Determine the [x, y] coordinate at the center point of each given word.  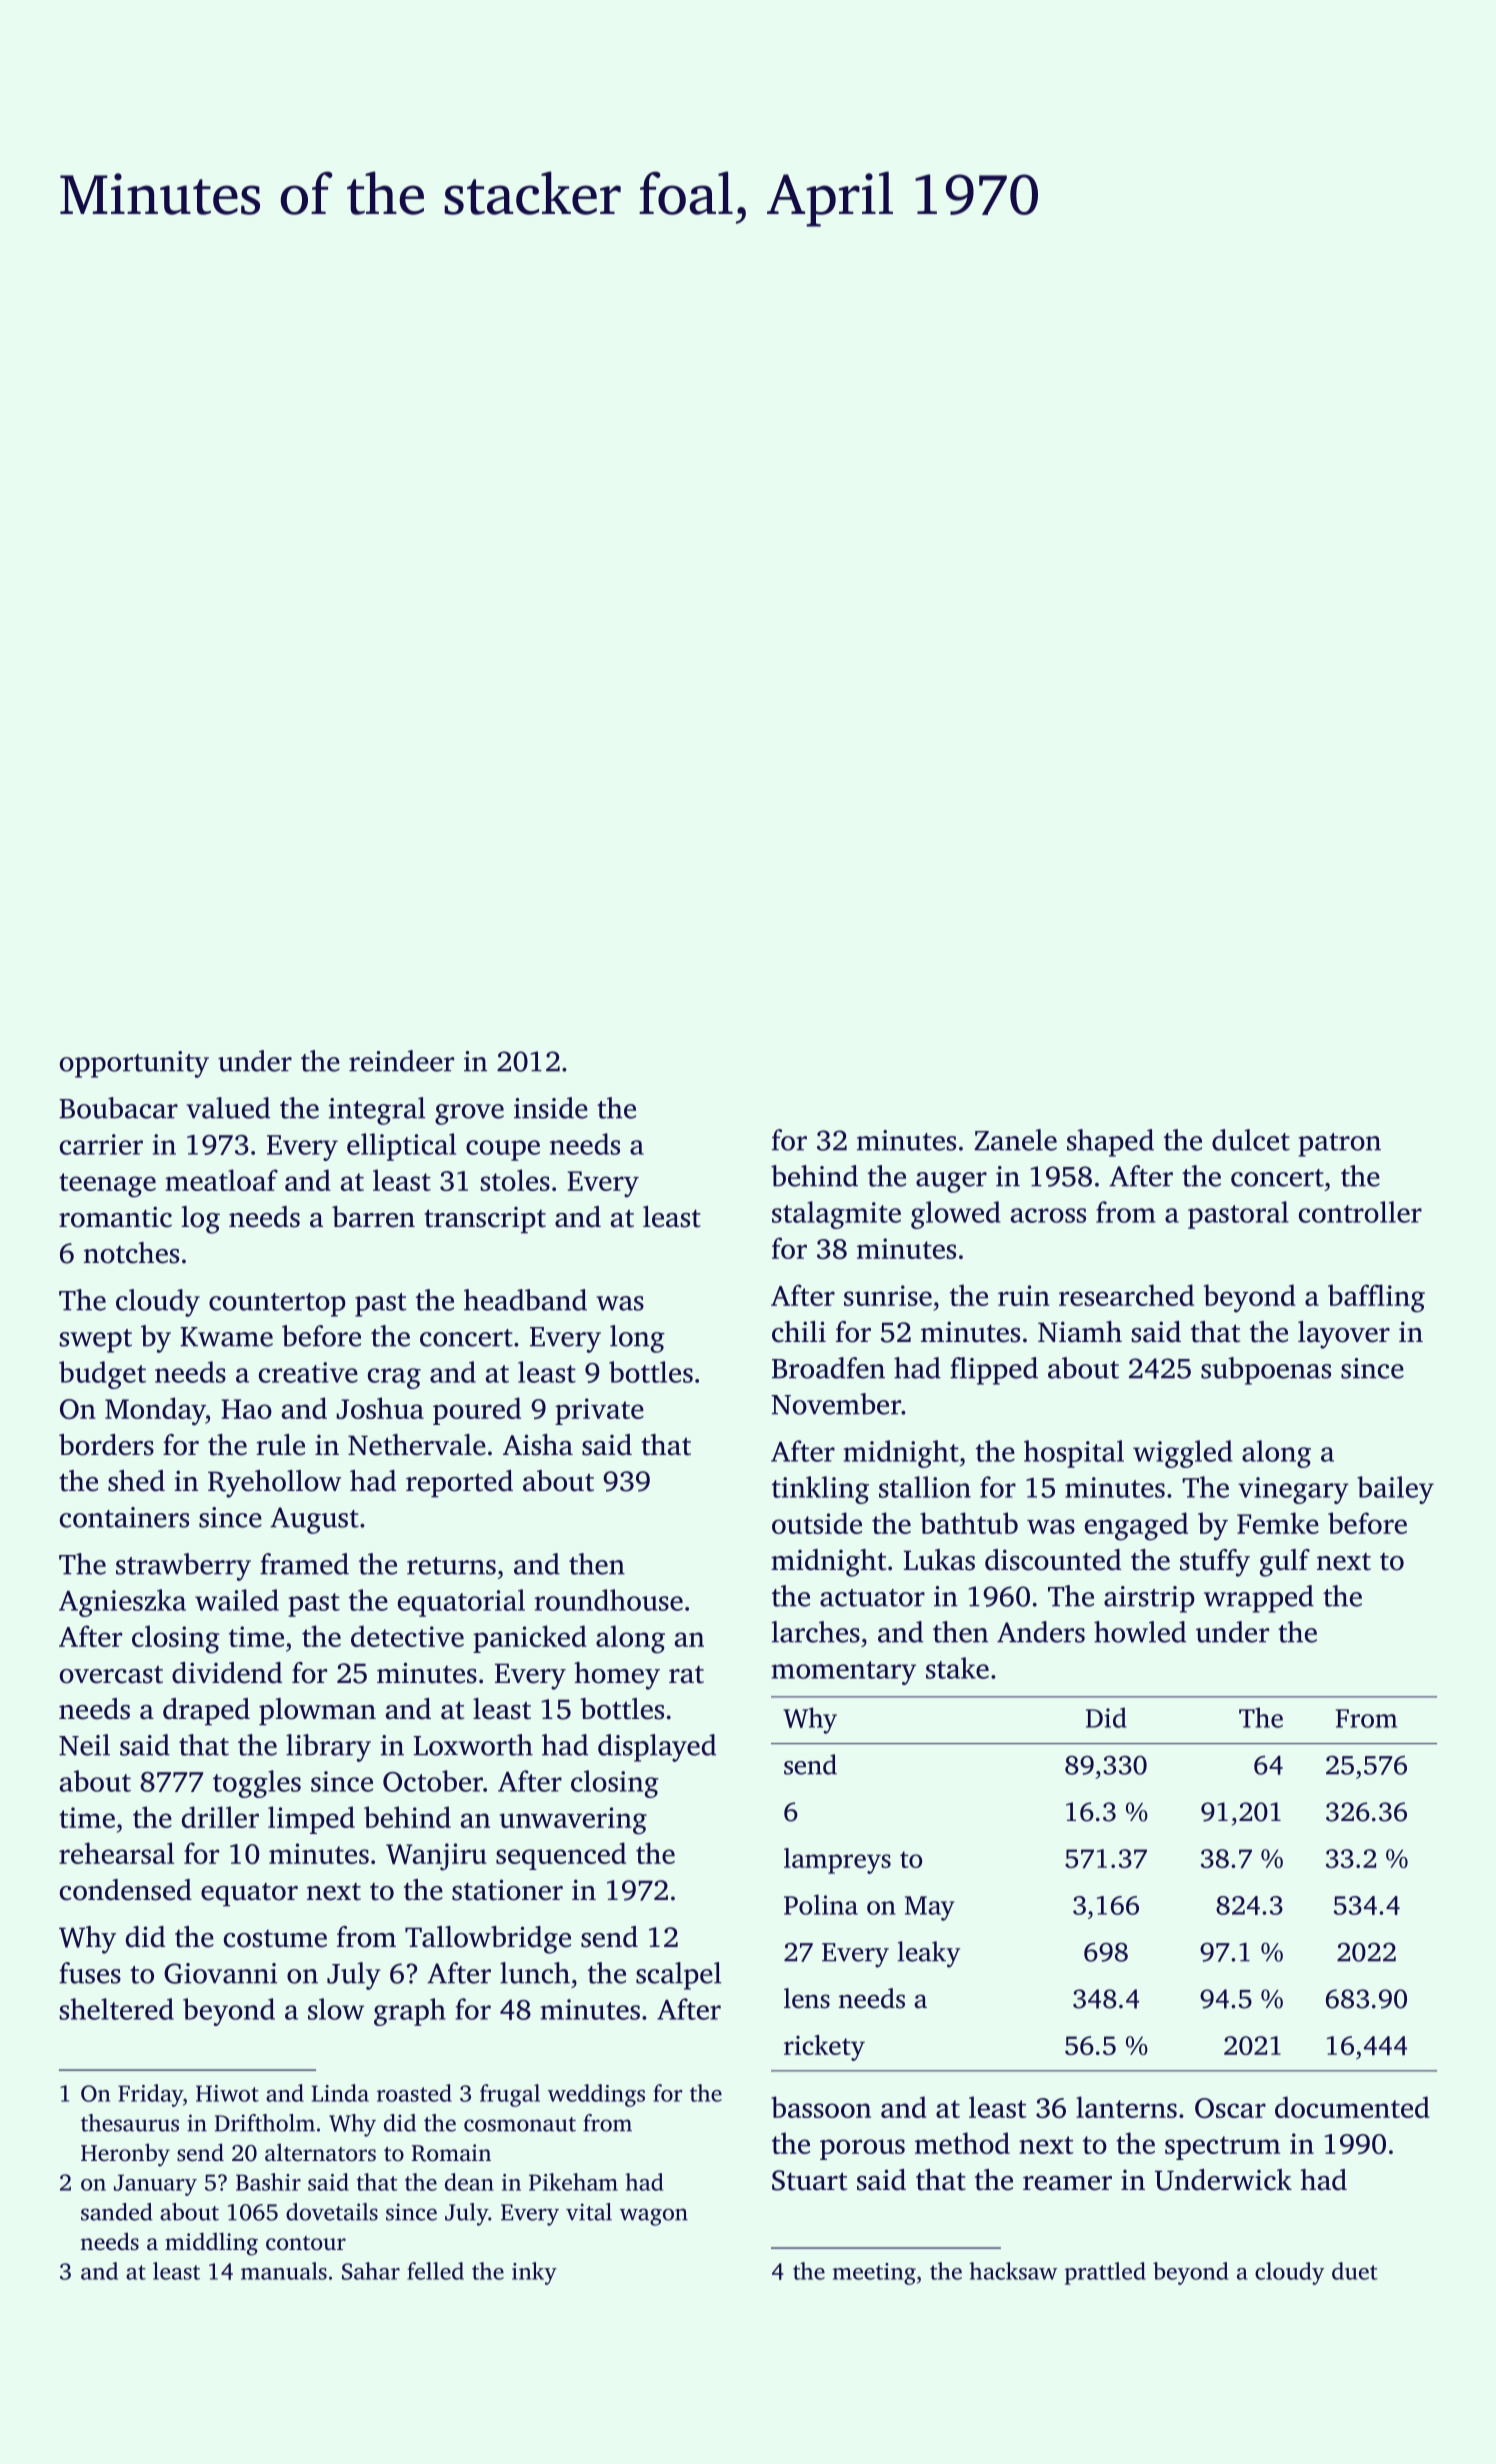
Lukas [939, 1560]
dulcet [1251, 1140]
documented [1352, 2107]
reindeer [401, 1061]
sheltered [116, 2009]
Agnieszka [122, 1603]
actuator [872, 1598]
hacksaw [1013, 2271]
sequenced [561, 1856]
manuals [284, 2271]
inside [551, 1108]
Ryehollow [274, 1484]
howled [1140, 1632]
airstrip [1149, 1599]
